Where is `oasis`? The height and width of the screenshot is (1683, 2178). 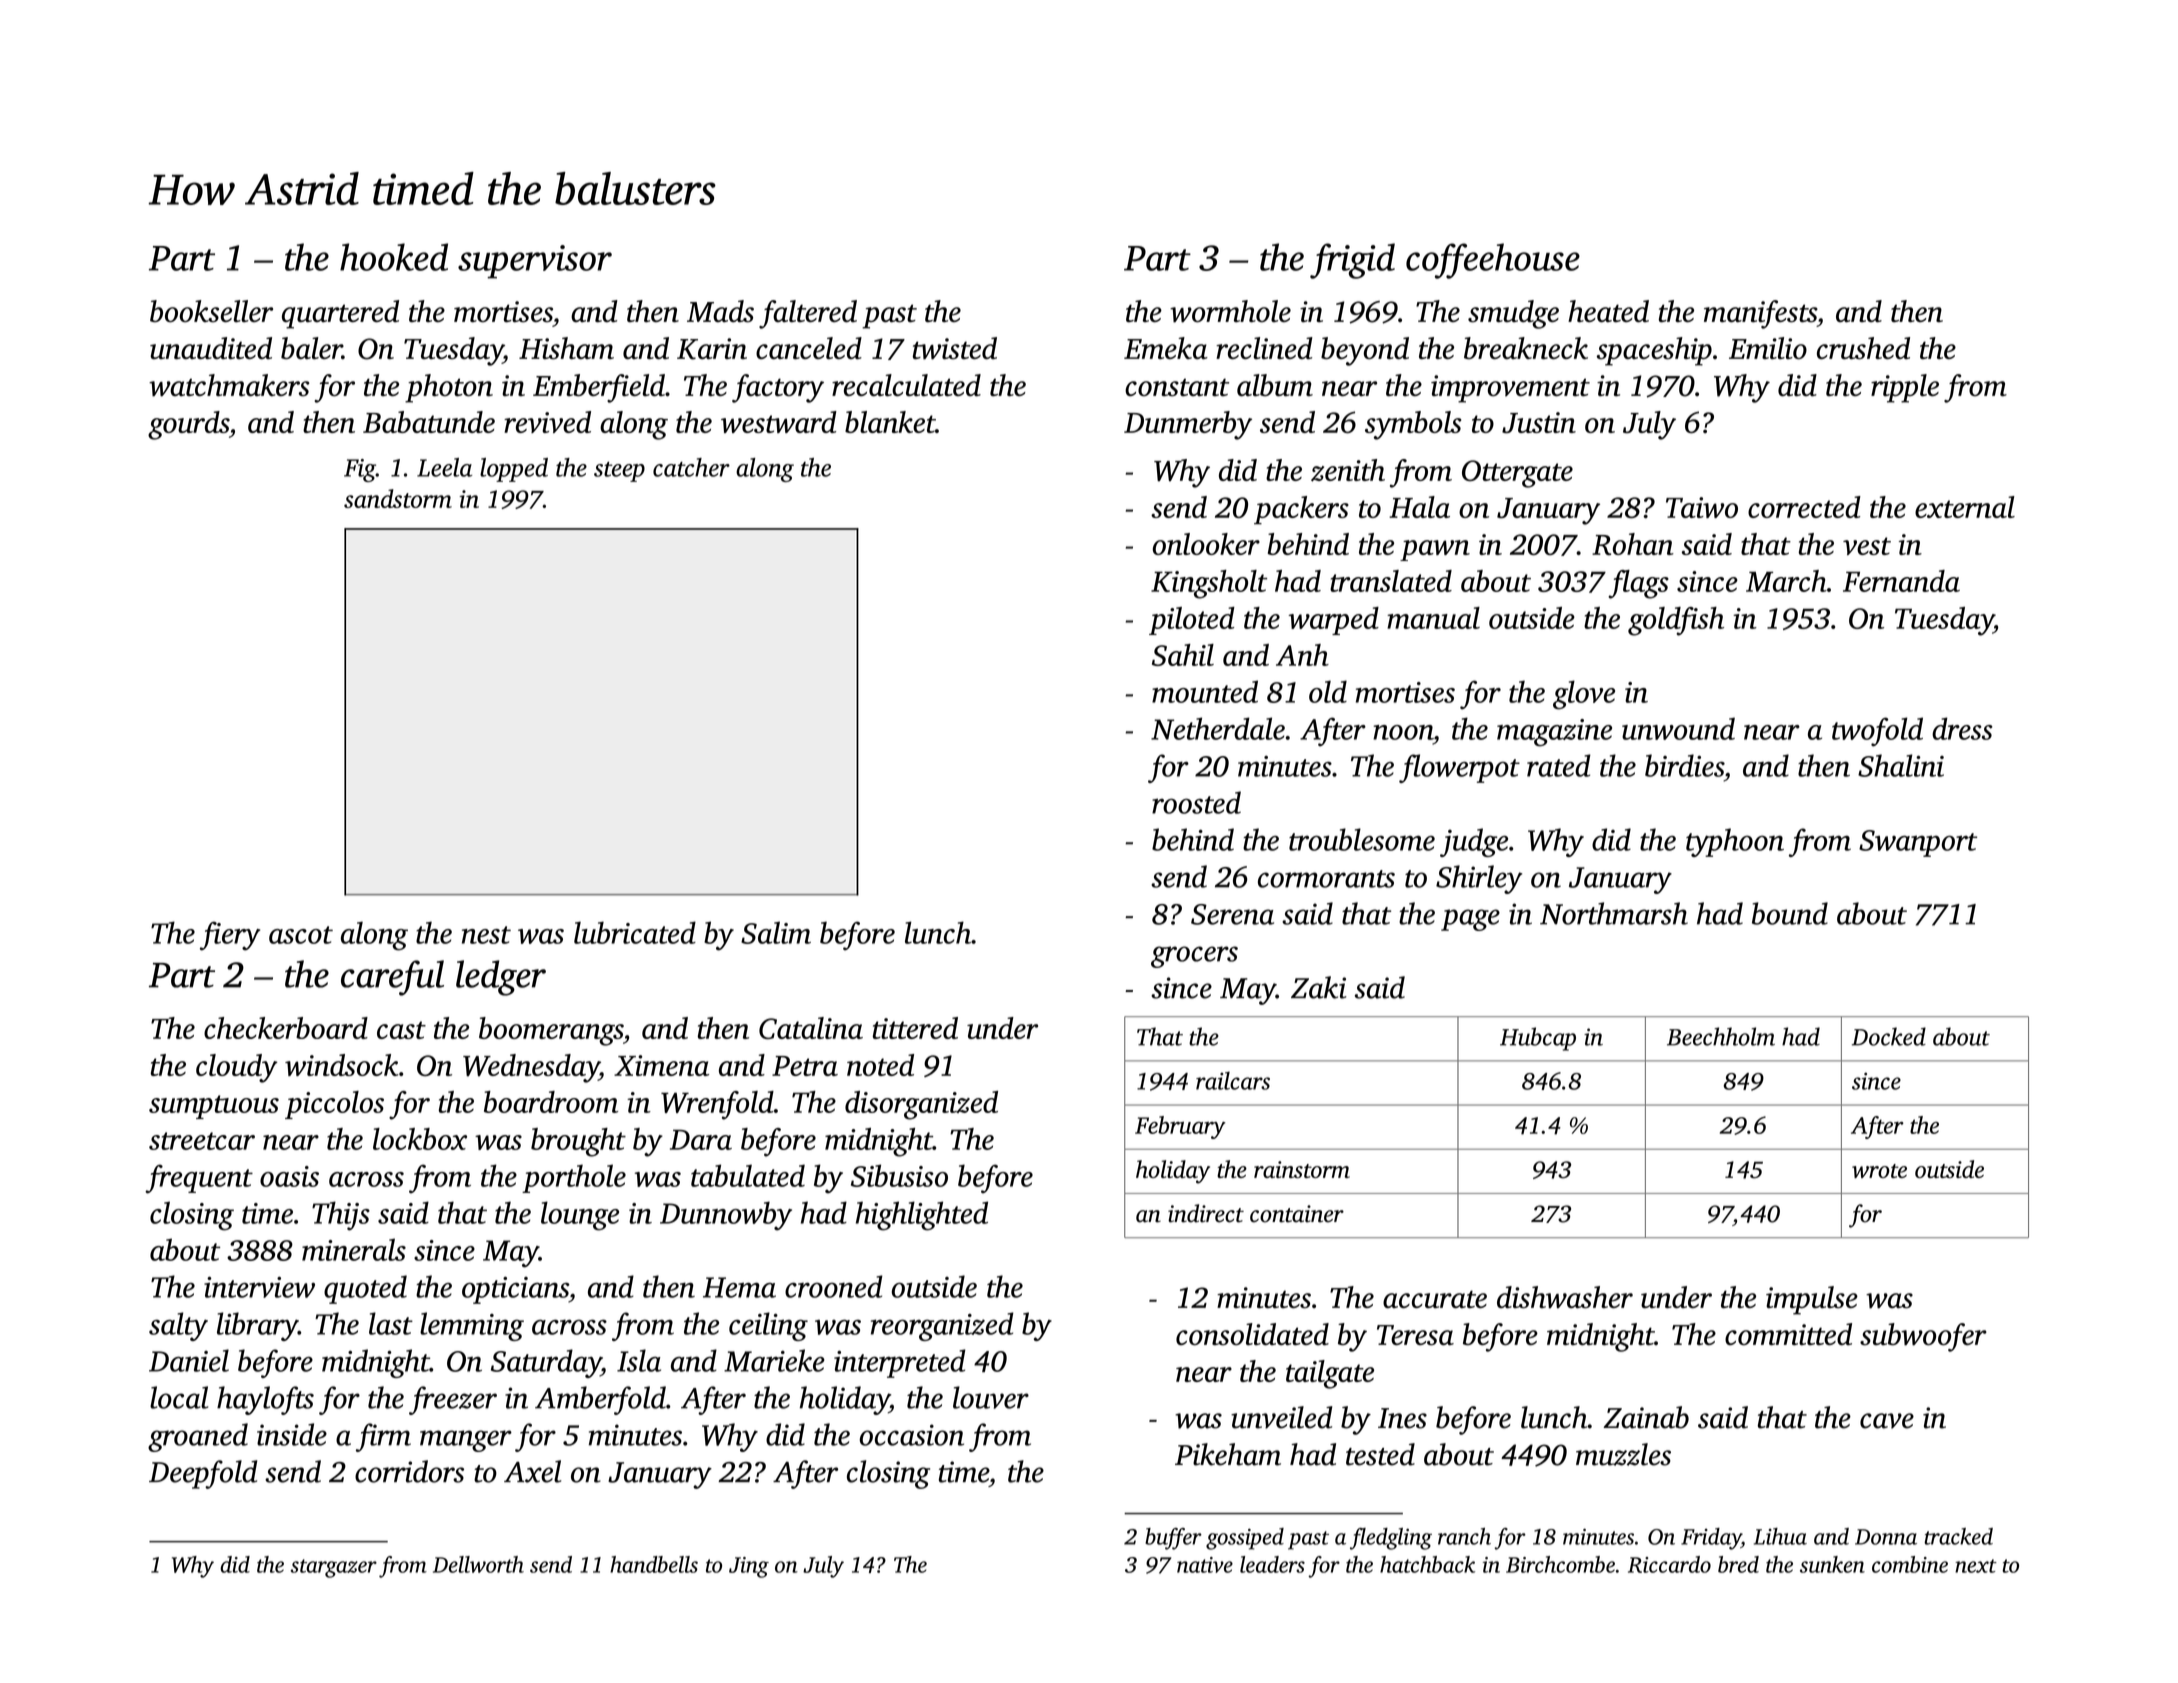
oasis is located at coordinates (289, 1176).
